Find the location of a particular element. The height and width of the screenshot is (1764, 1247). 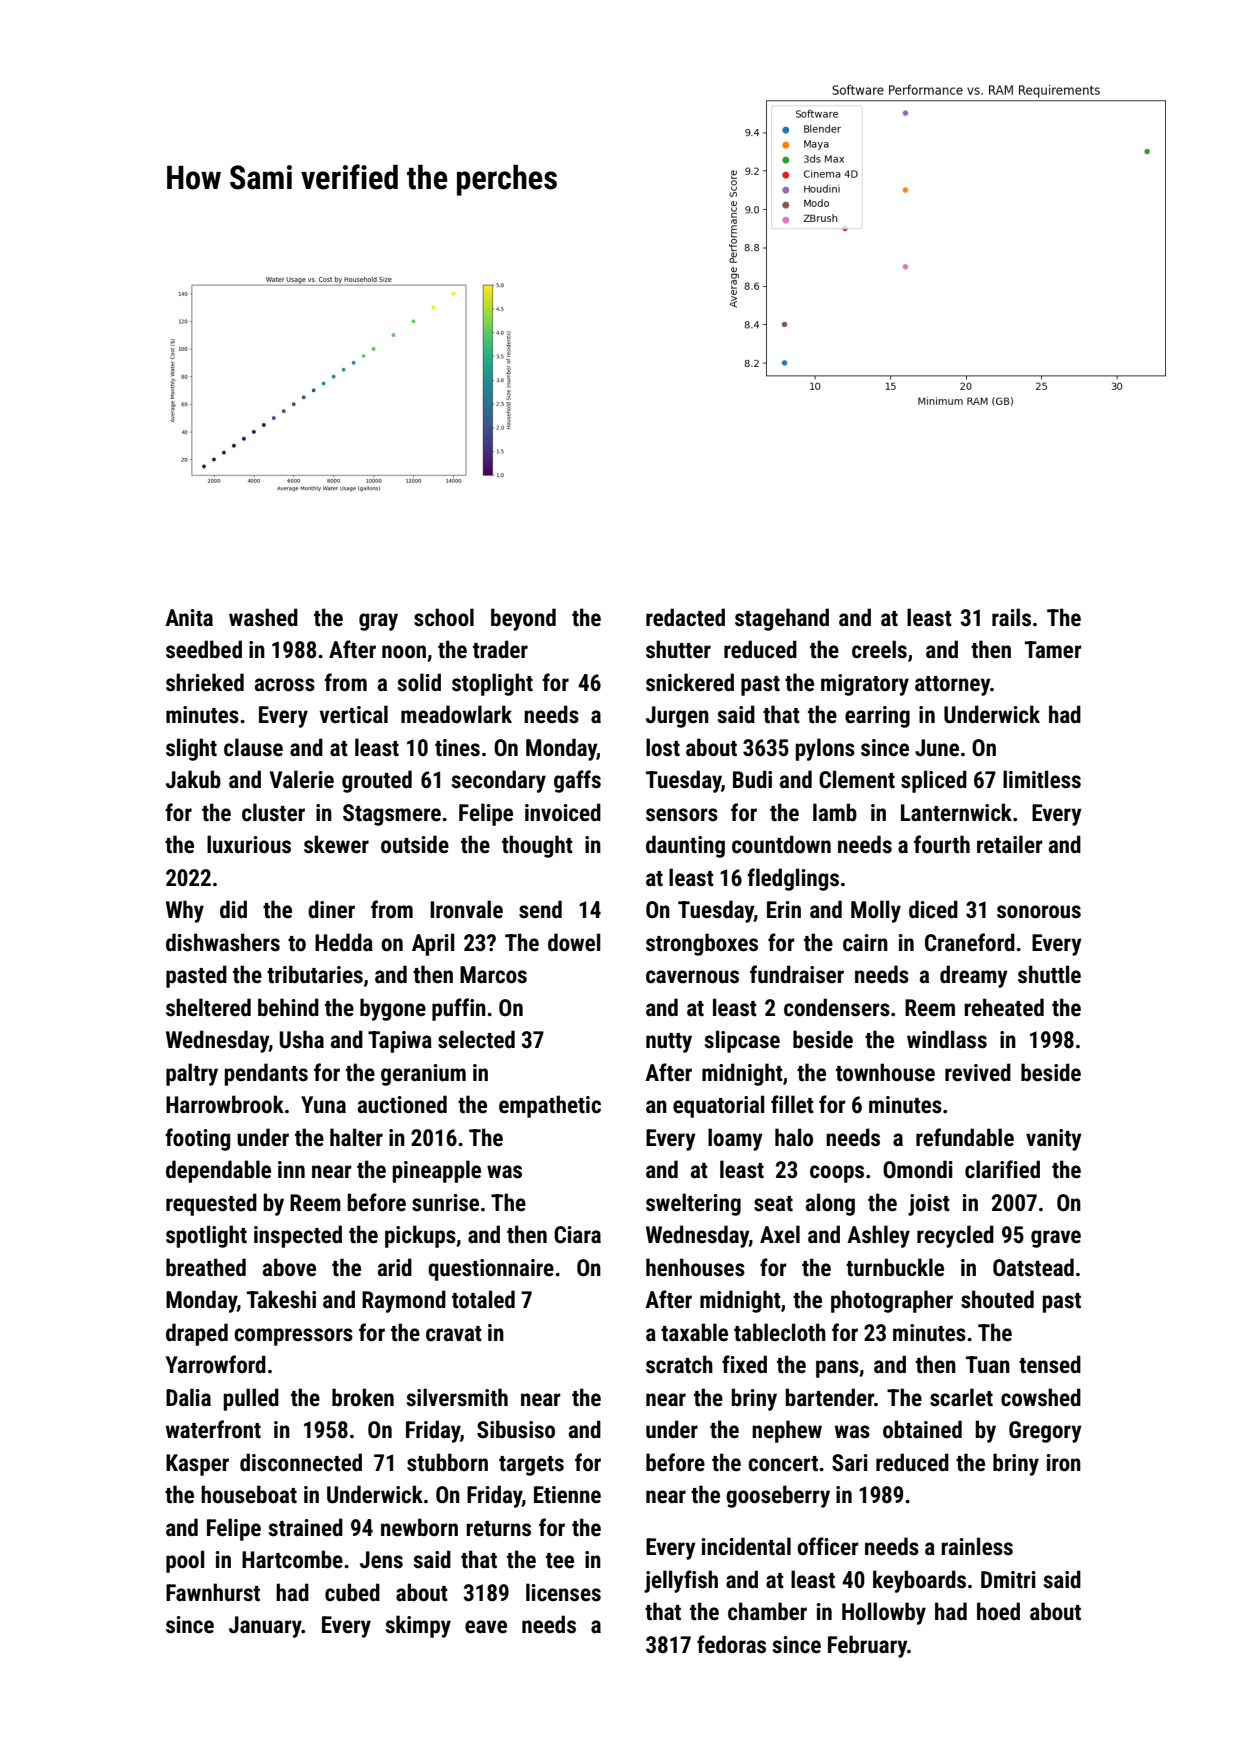

gooseberry is located at coordinates (778, 1496).
